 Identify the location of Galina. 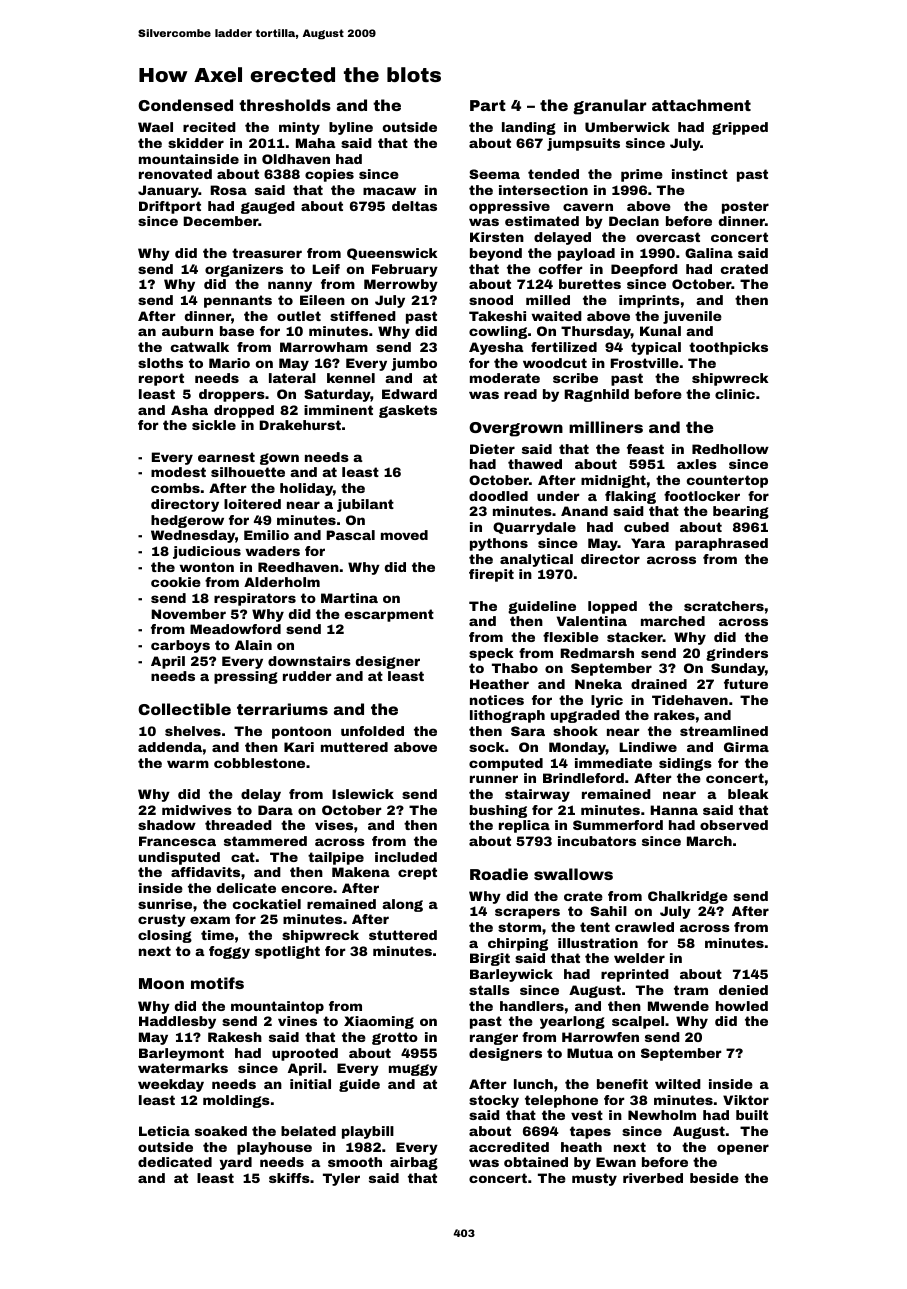
(709, 253).
